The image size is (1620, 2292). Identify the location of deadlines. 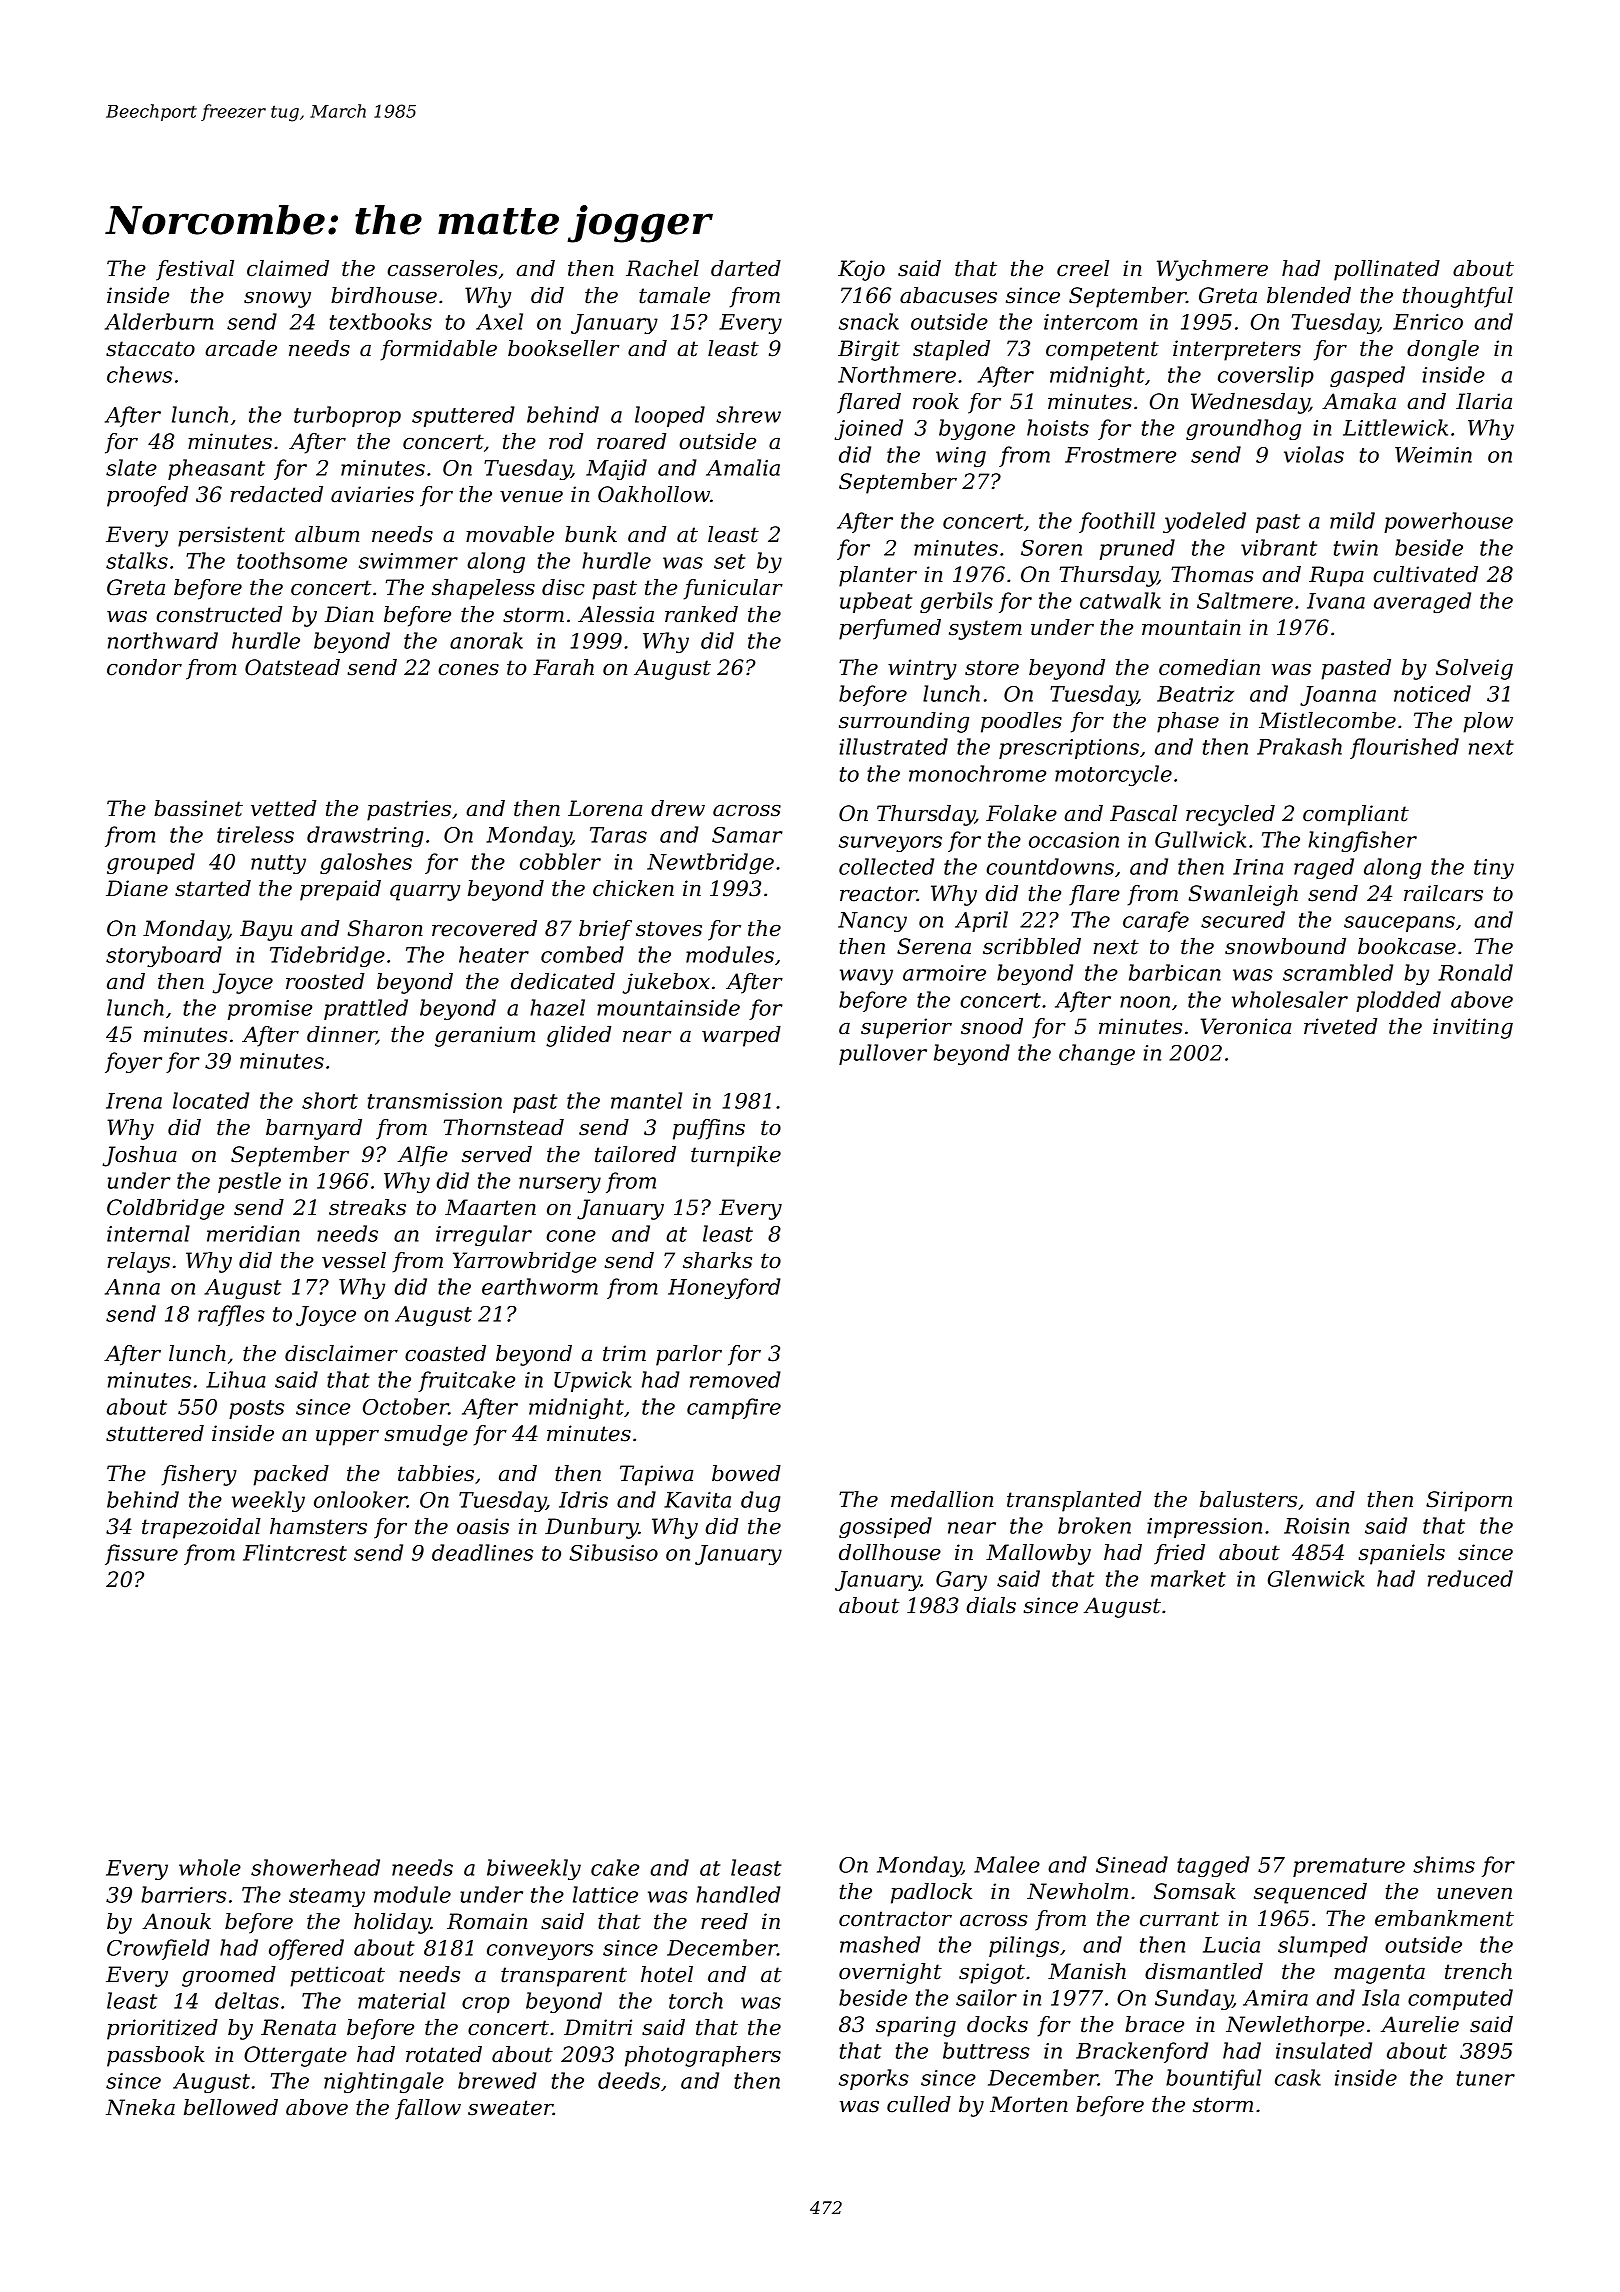
(482, 1552).
